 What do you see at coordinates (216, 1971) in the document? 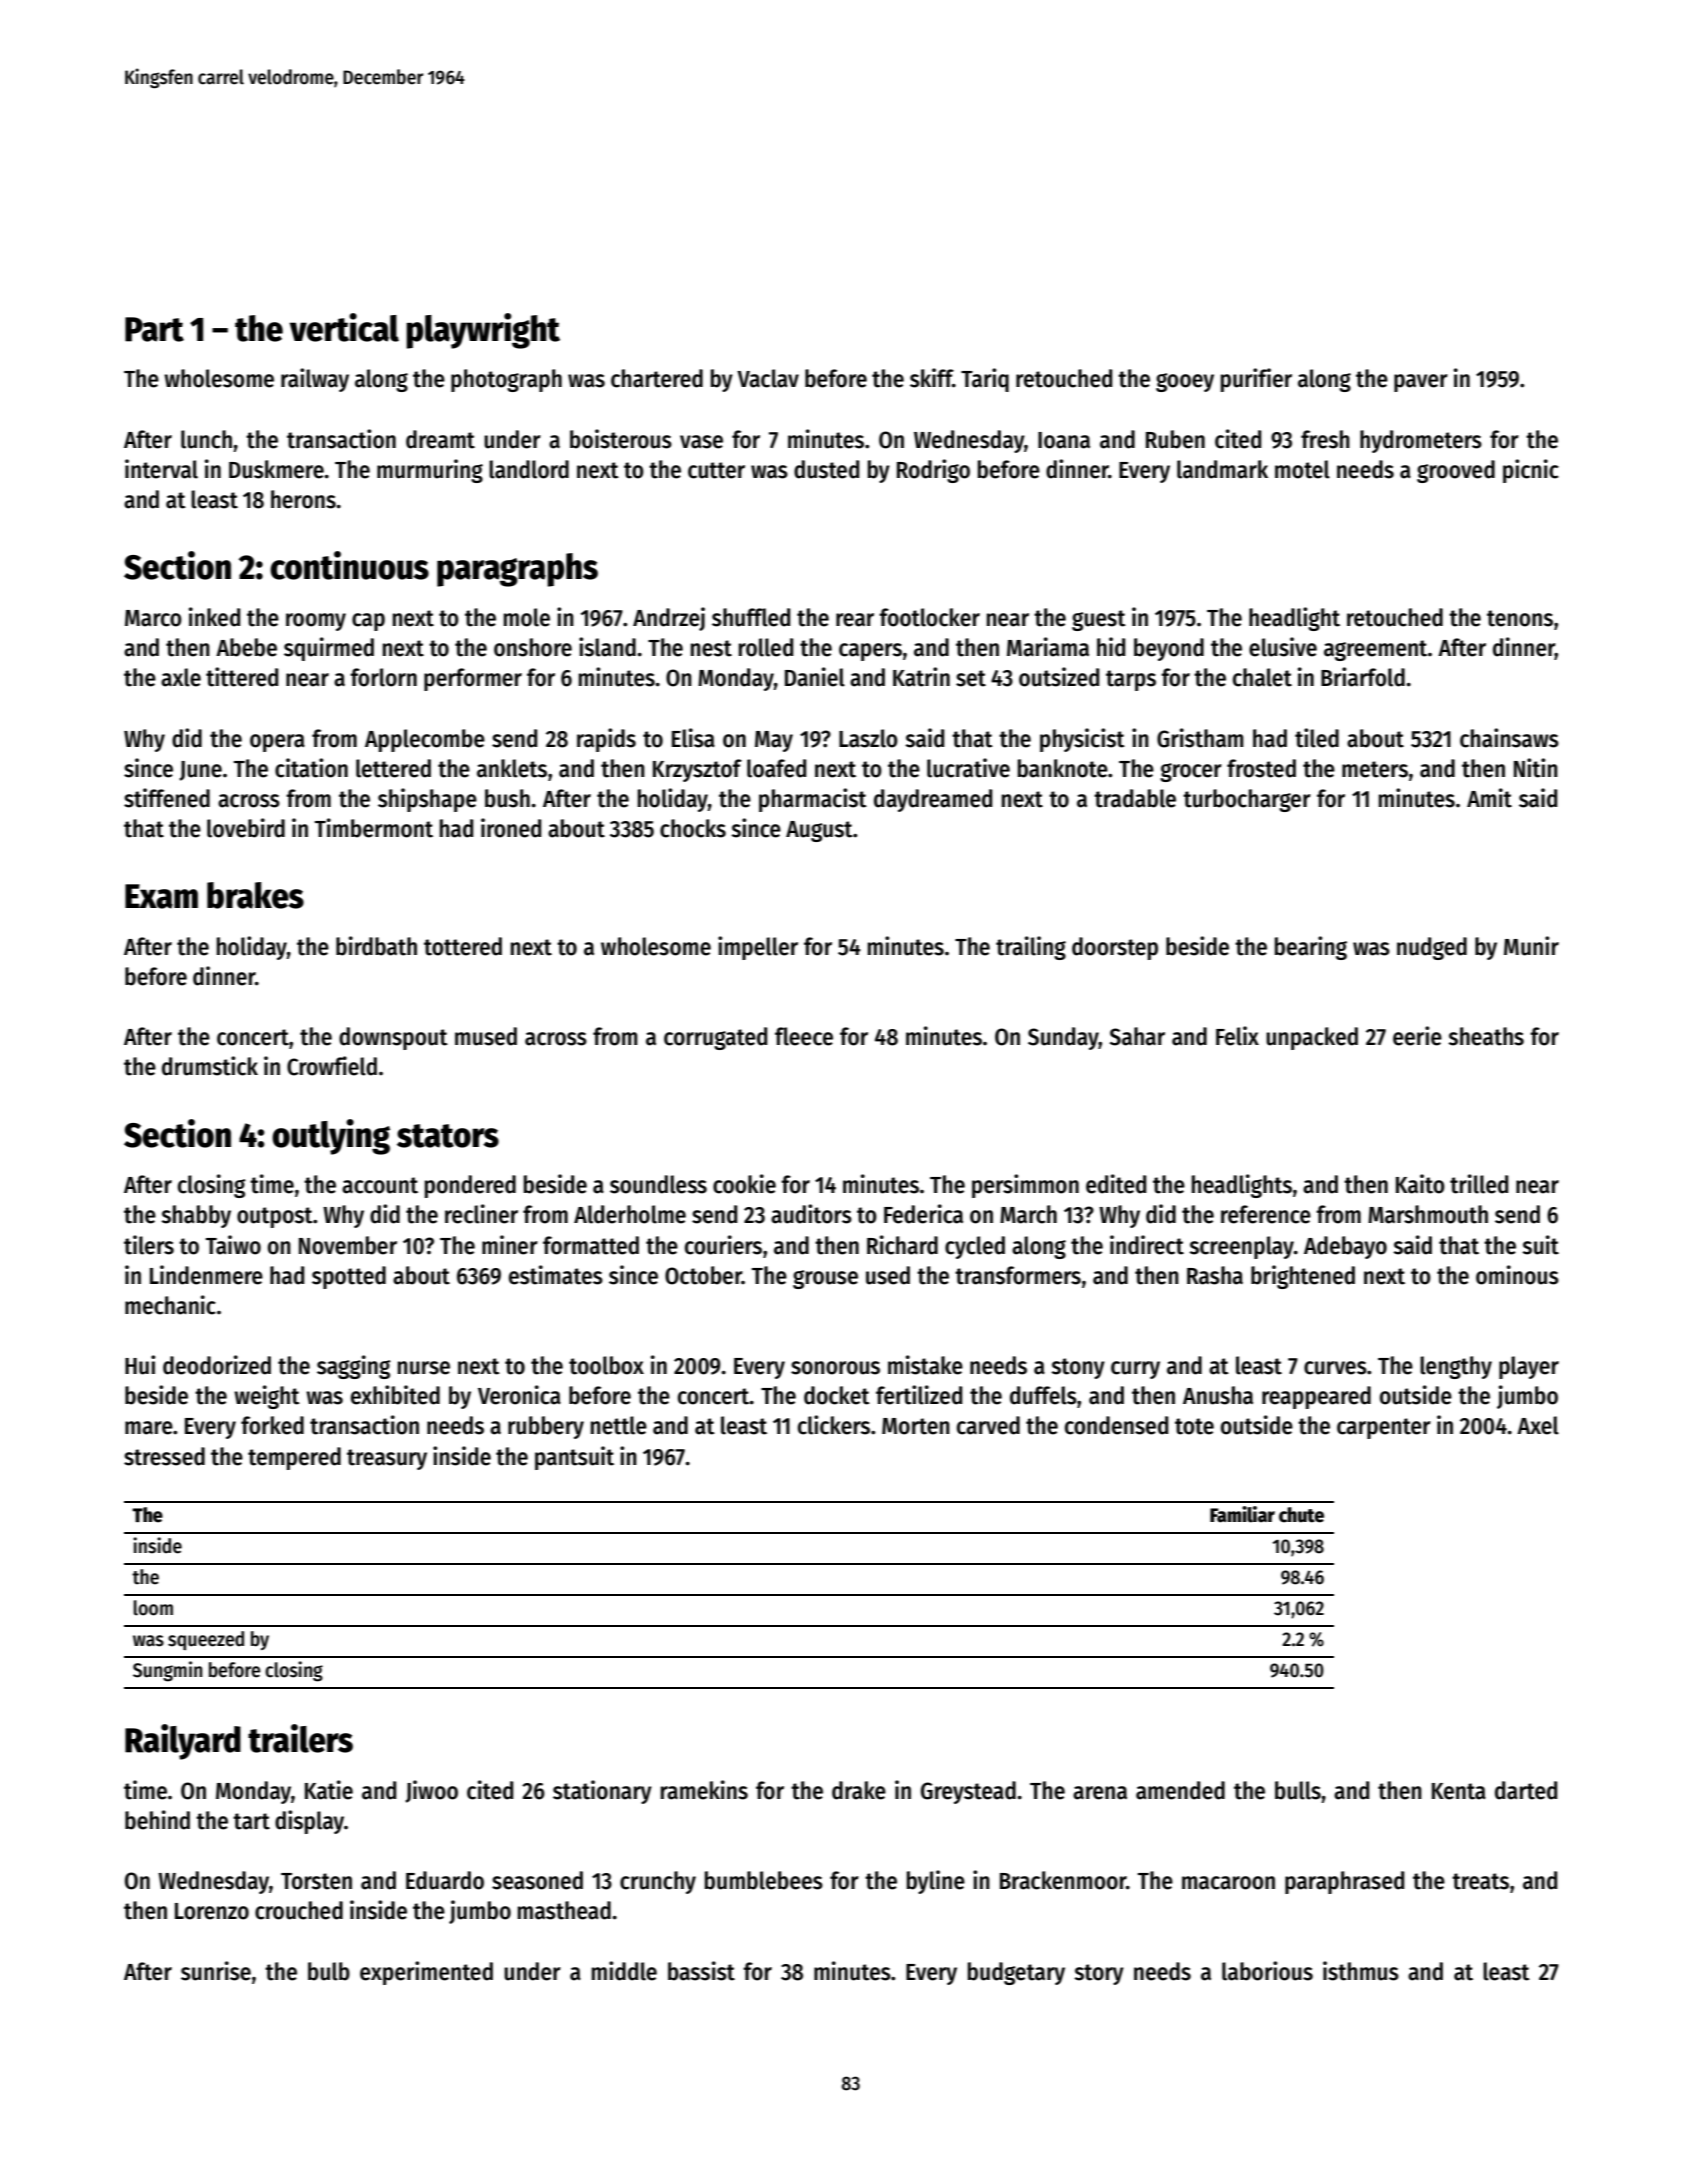
I see `sunrise` at bounding box center [216, 1971].
